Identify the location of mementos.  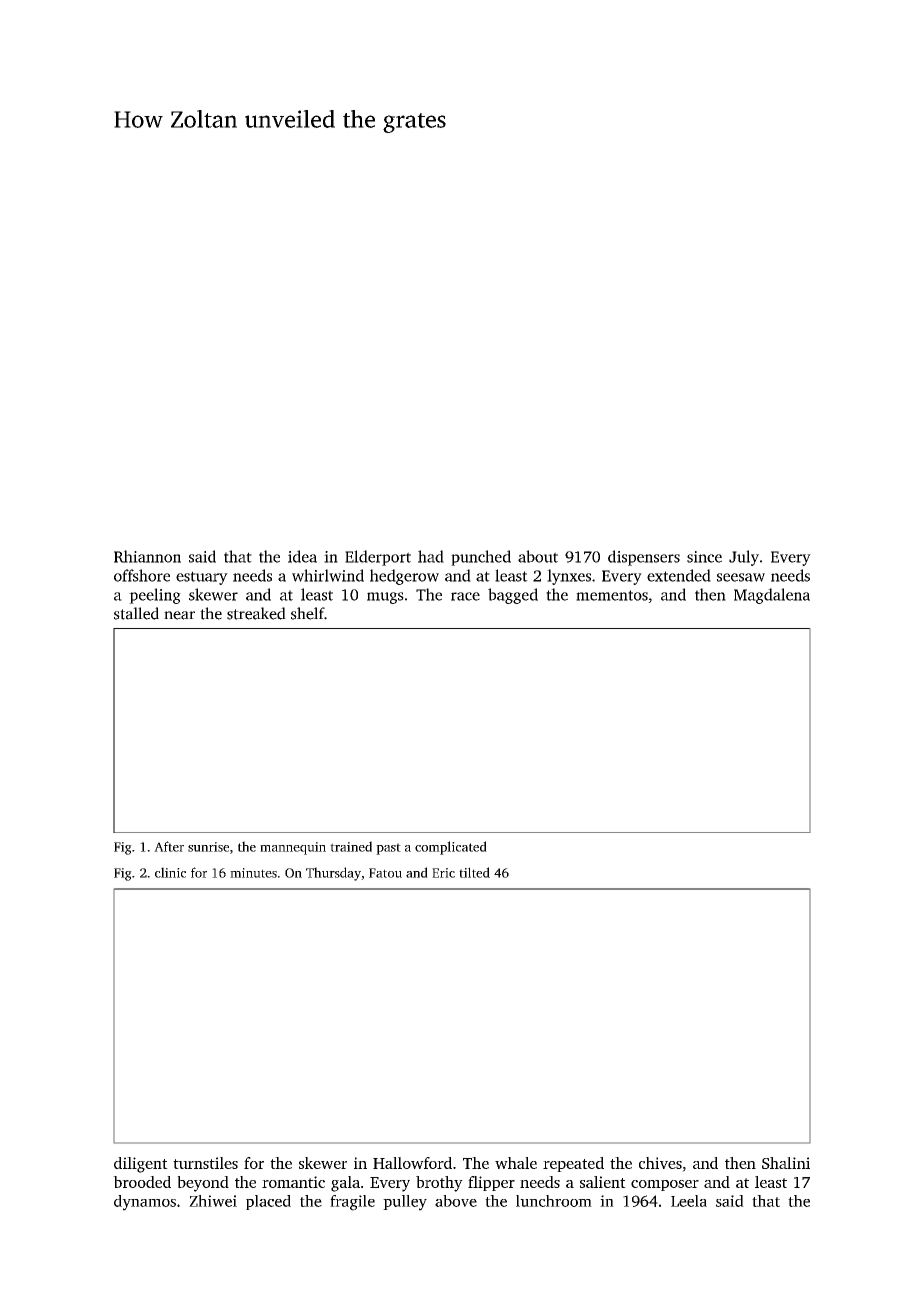
(612, 595).
